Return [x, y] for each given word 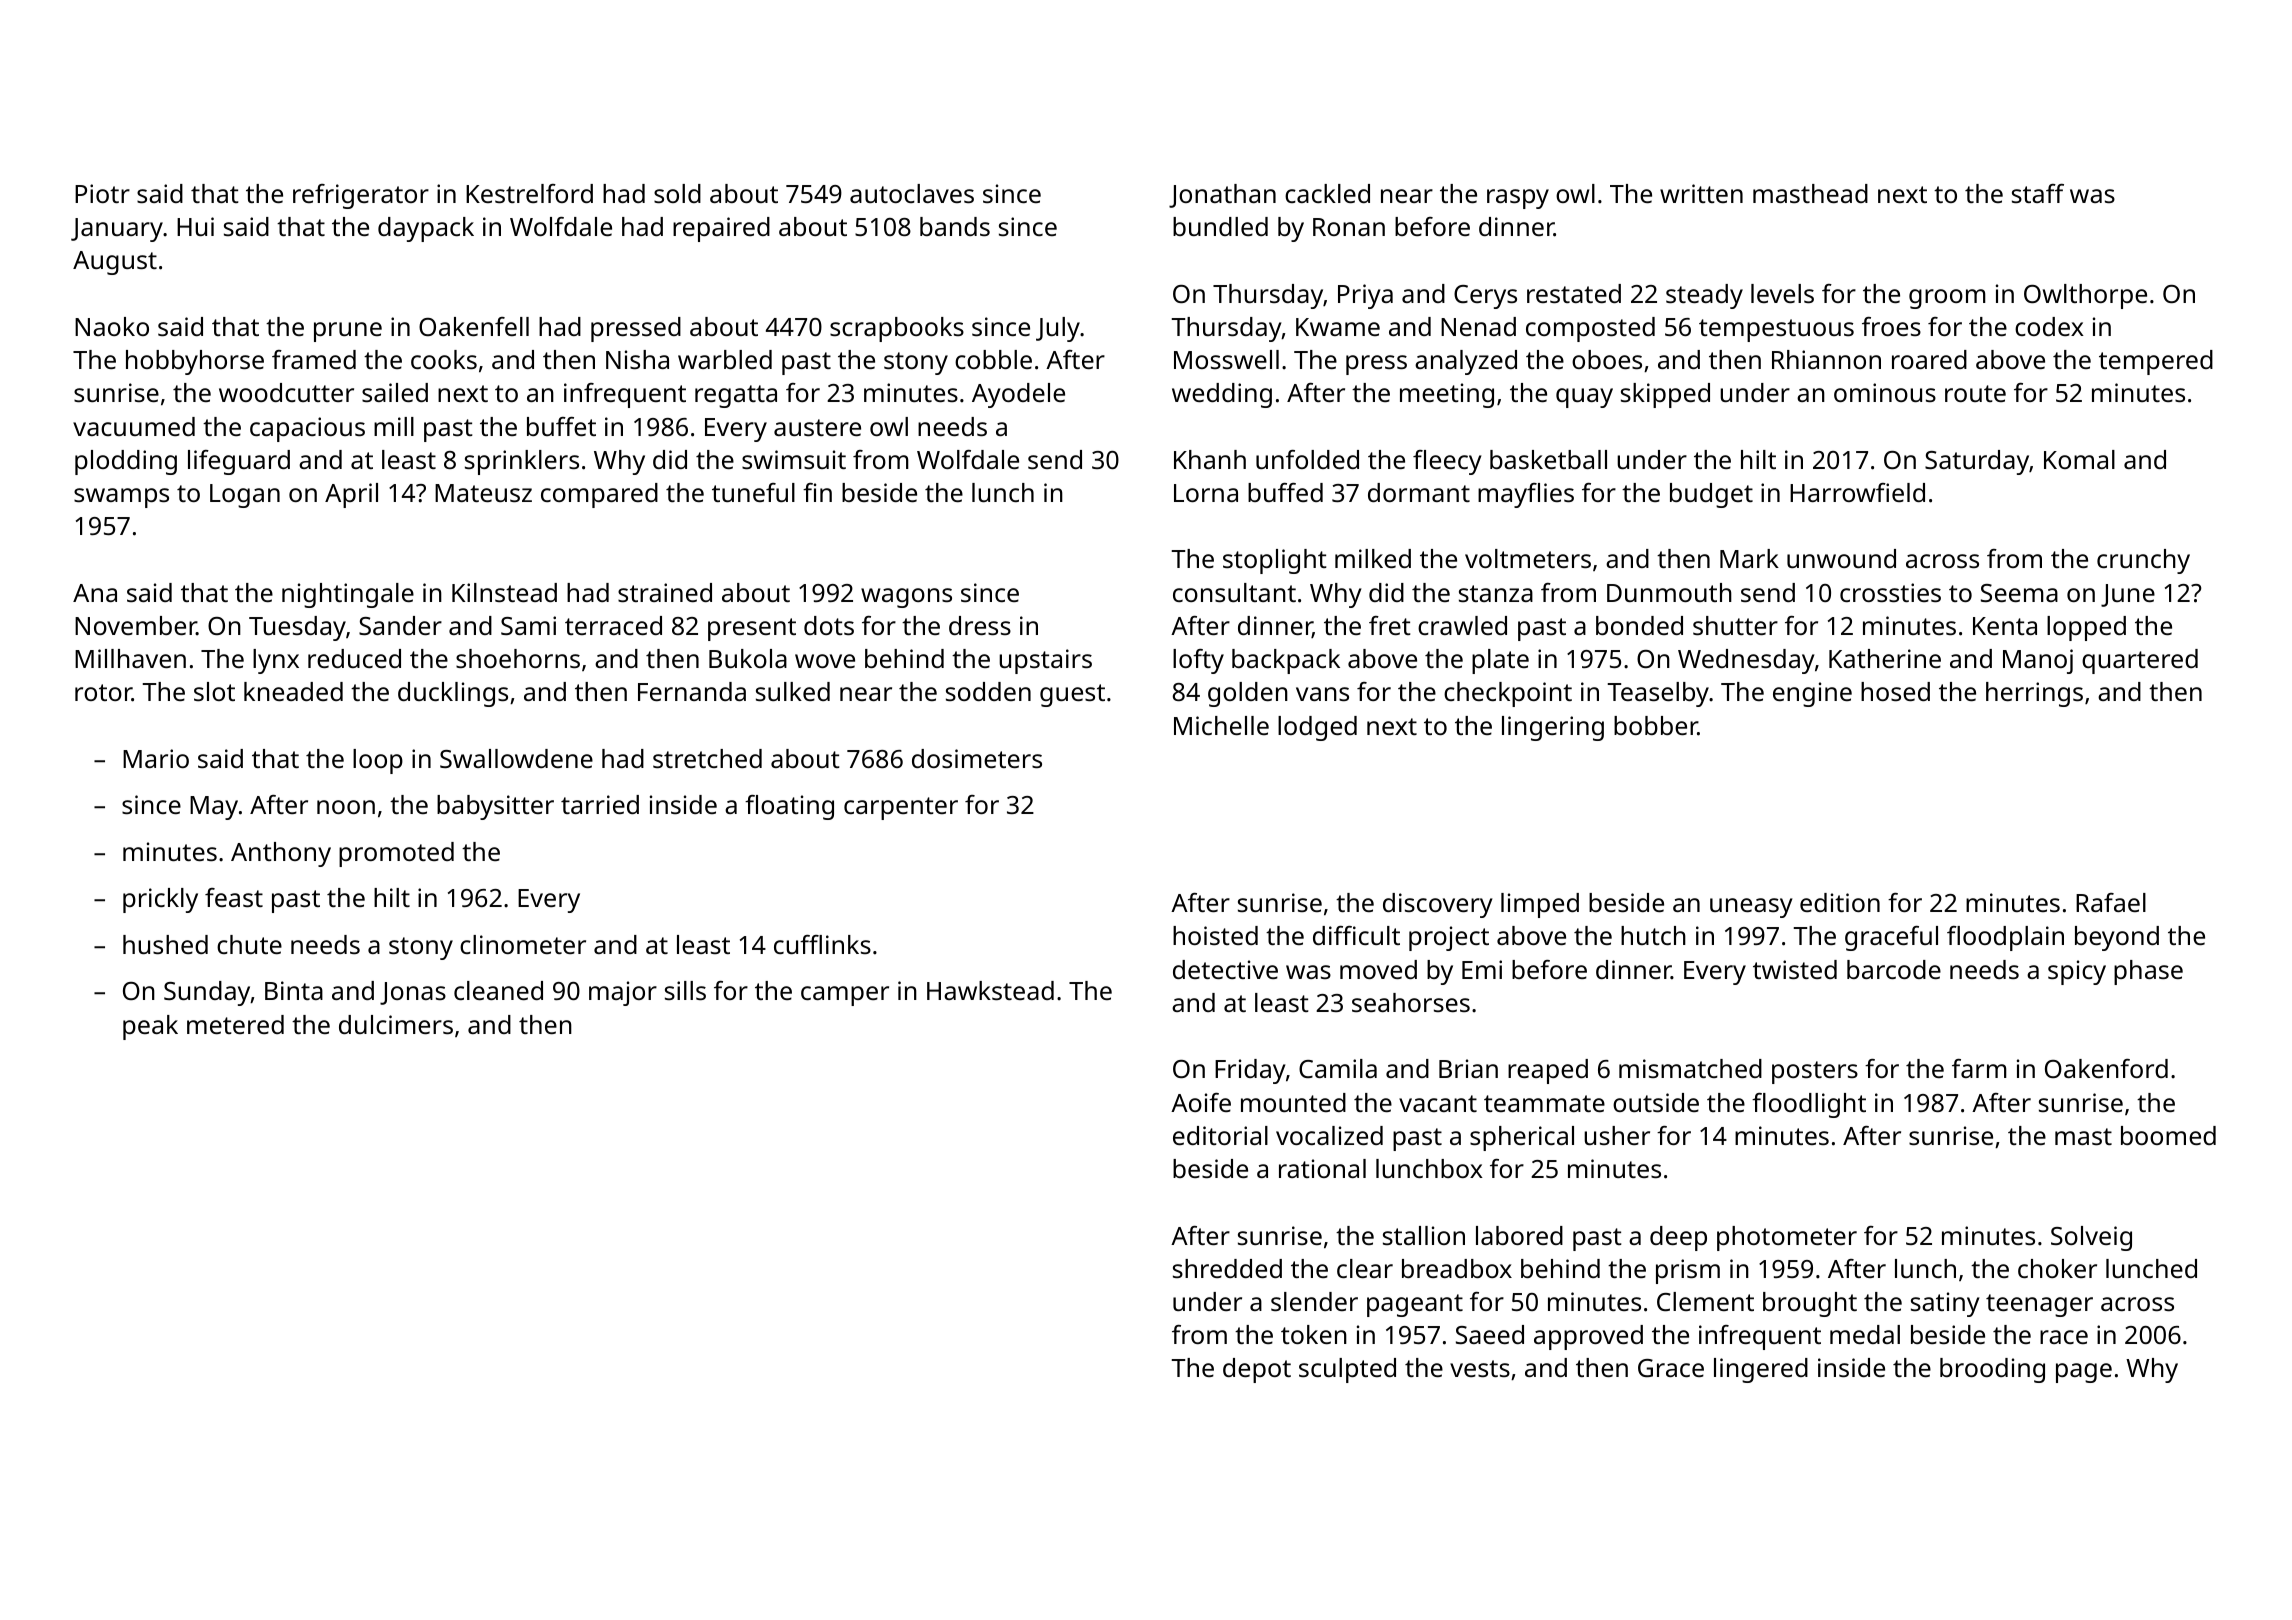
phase [2148, 972]
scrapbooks [897, 329]
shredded [1227, 1268]
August [115, 263]
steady [1704, 296]
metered [235, 1024]
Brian [1468, 1068]
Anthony [281, 854]
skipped [1665, 395]
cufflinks [822, 944]
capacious [307, 429]
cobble [993, 359]
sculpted [1347, 1370]
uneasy [1751, 908]
